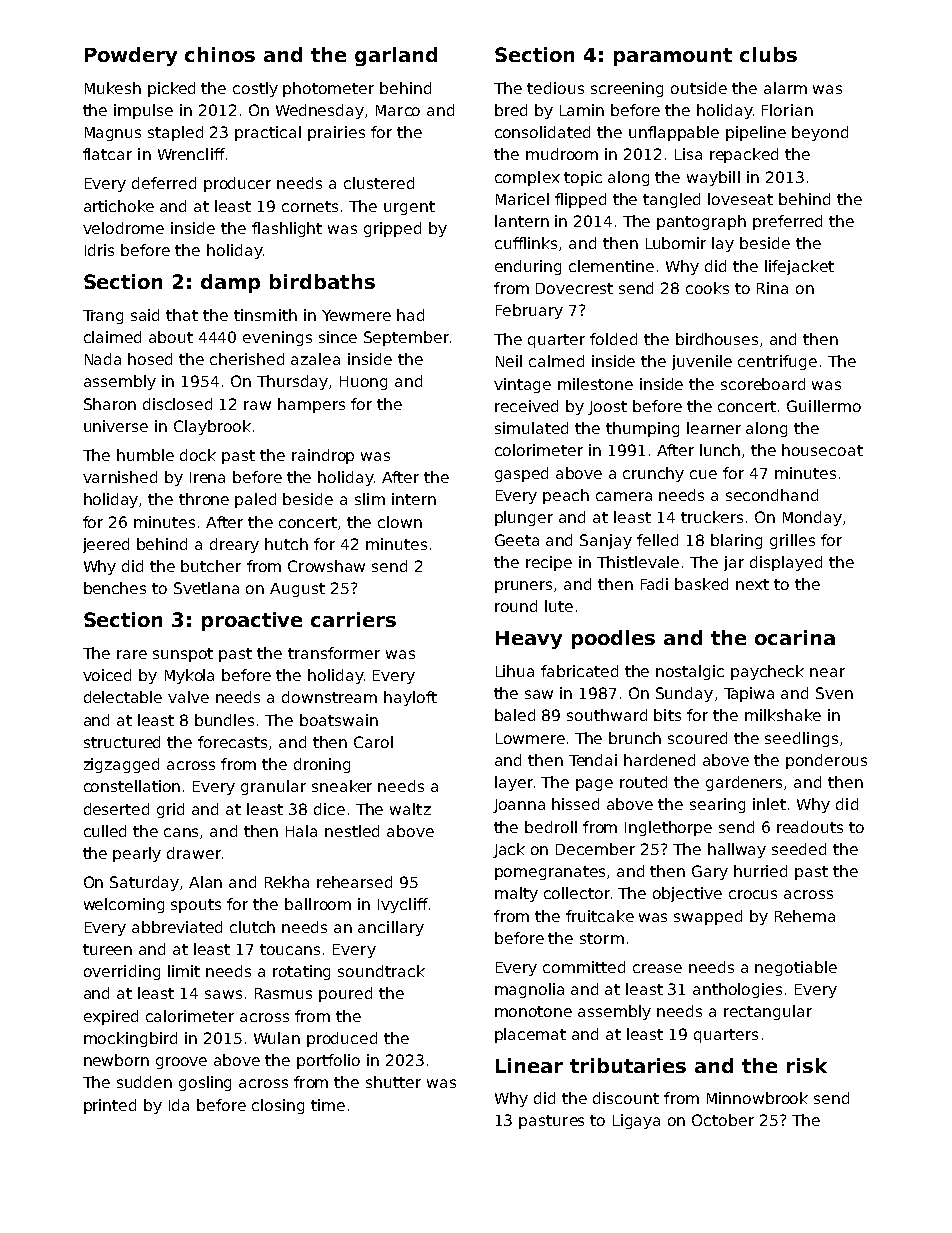 The image size is (952, 1233). What do you see at coordinates (393, 1082) in the screenshot?
I see `shutter` at bounding box center [393, 1082].
